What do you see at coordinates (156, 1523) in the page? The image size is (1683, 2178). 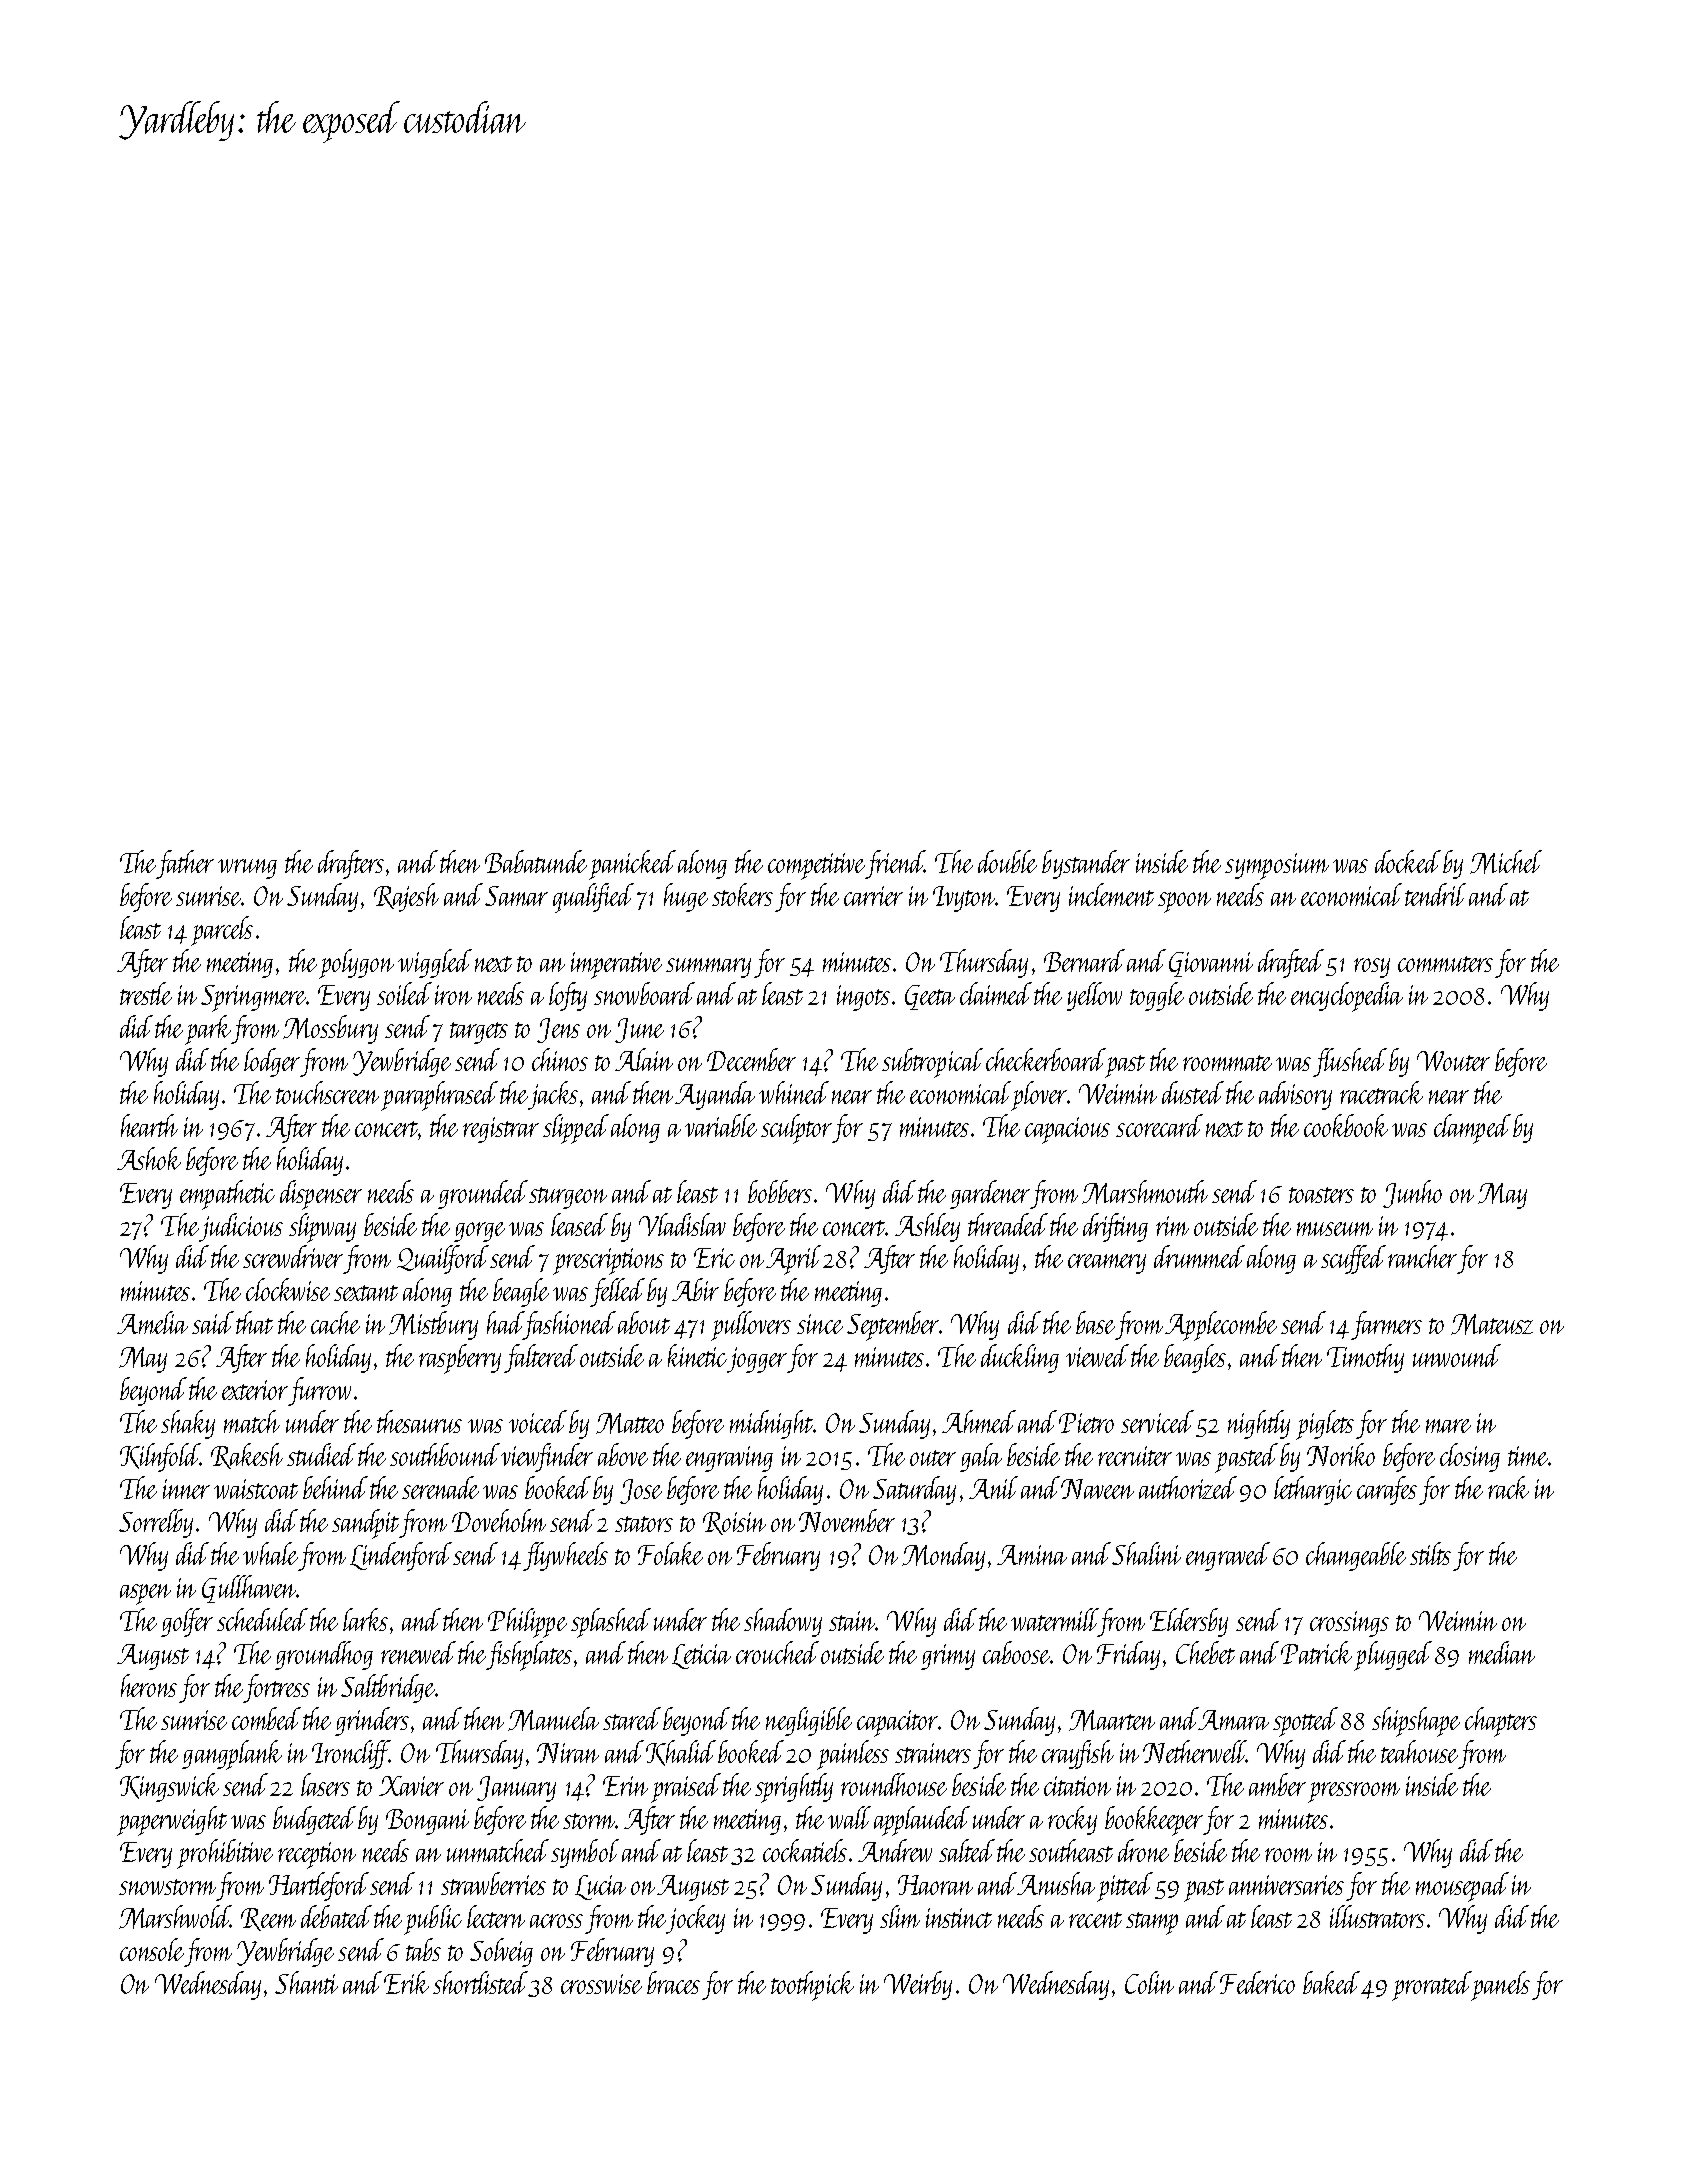 I see `Sorrelby` at bounding box center [156, 1523].
